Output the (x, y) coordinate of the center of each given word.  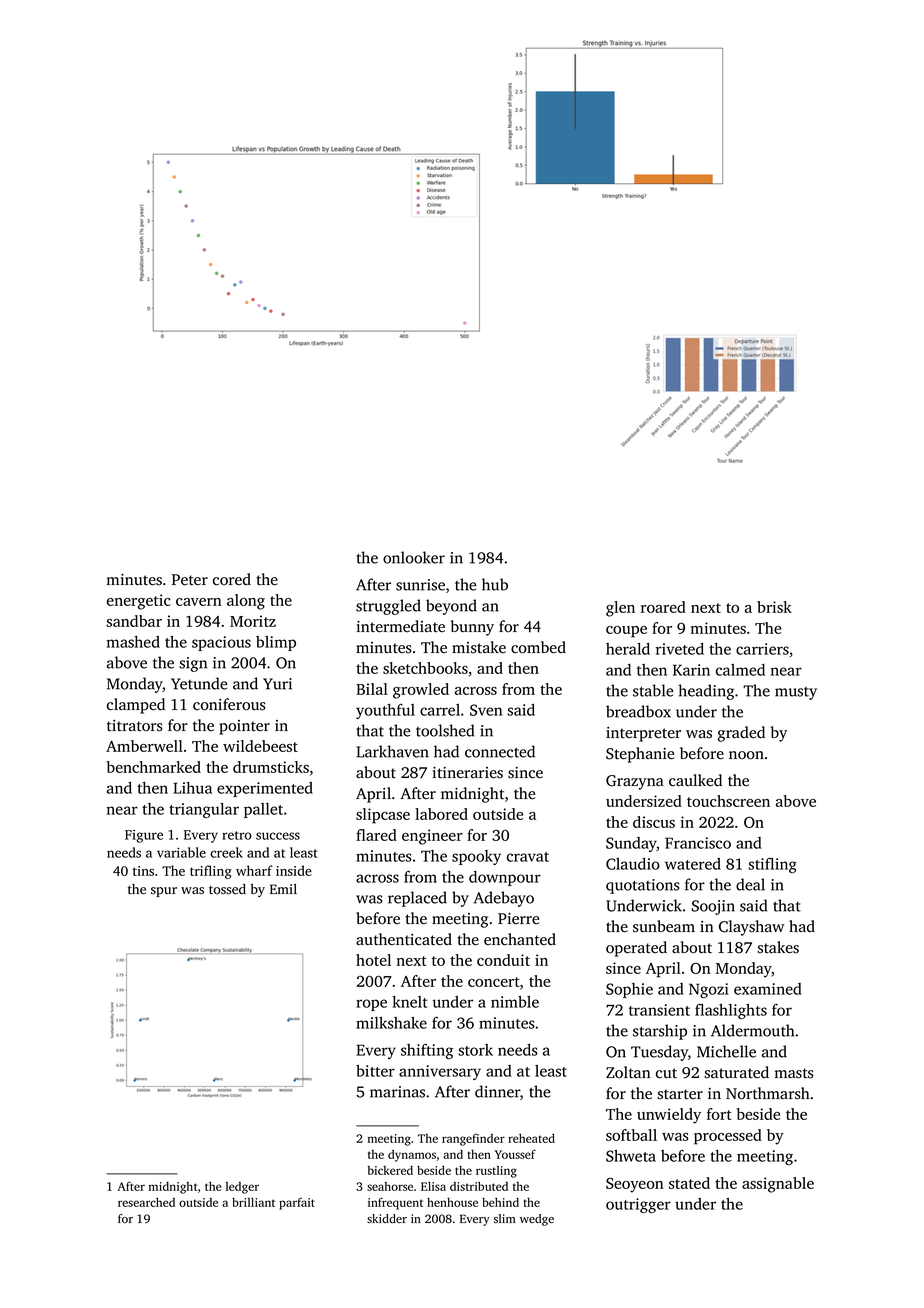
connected (500, 751)
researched (146, 1202)
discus (654, 822)
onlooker (414, 557)
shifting (427, 1051)
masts (794, 1073)
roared (663, 607)
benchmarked (154, 767)
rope (371, 1005)
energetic (139, 602)
